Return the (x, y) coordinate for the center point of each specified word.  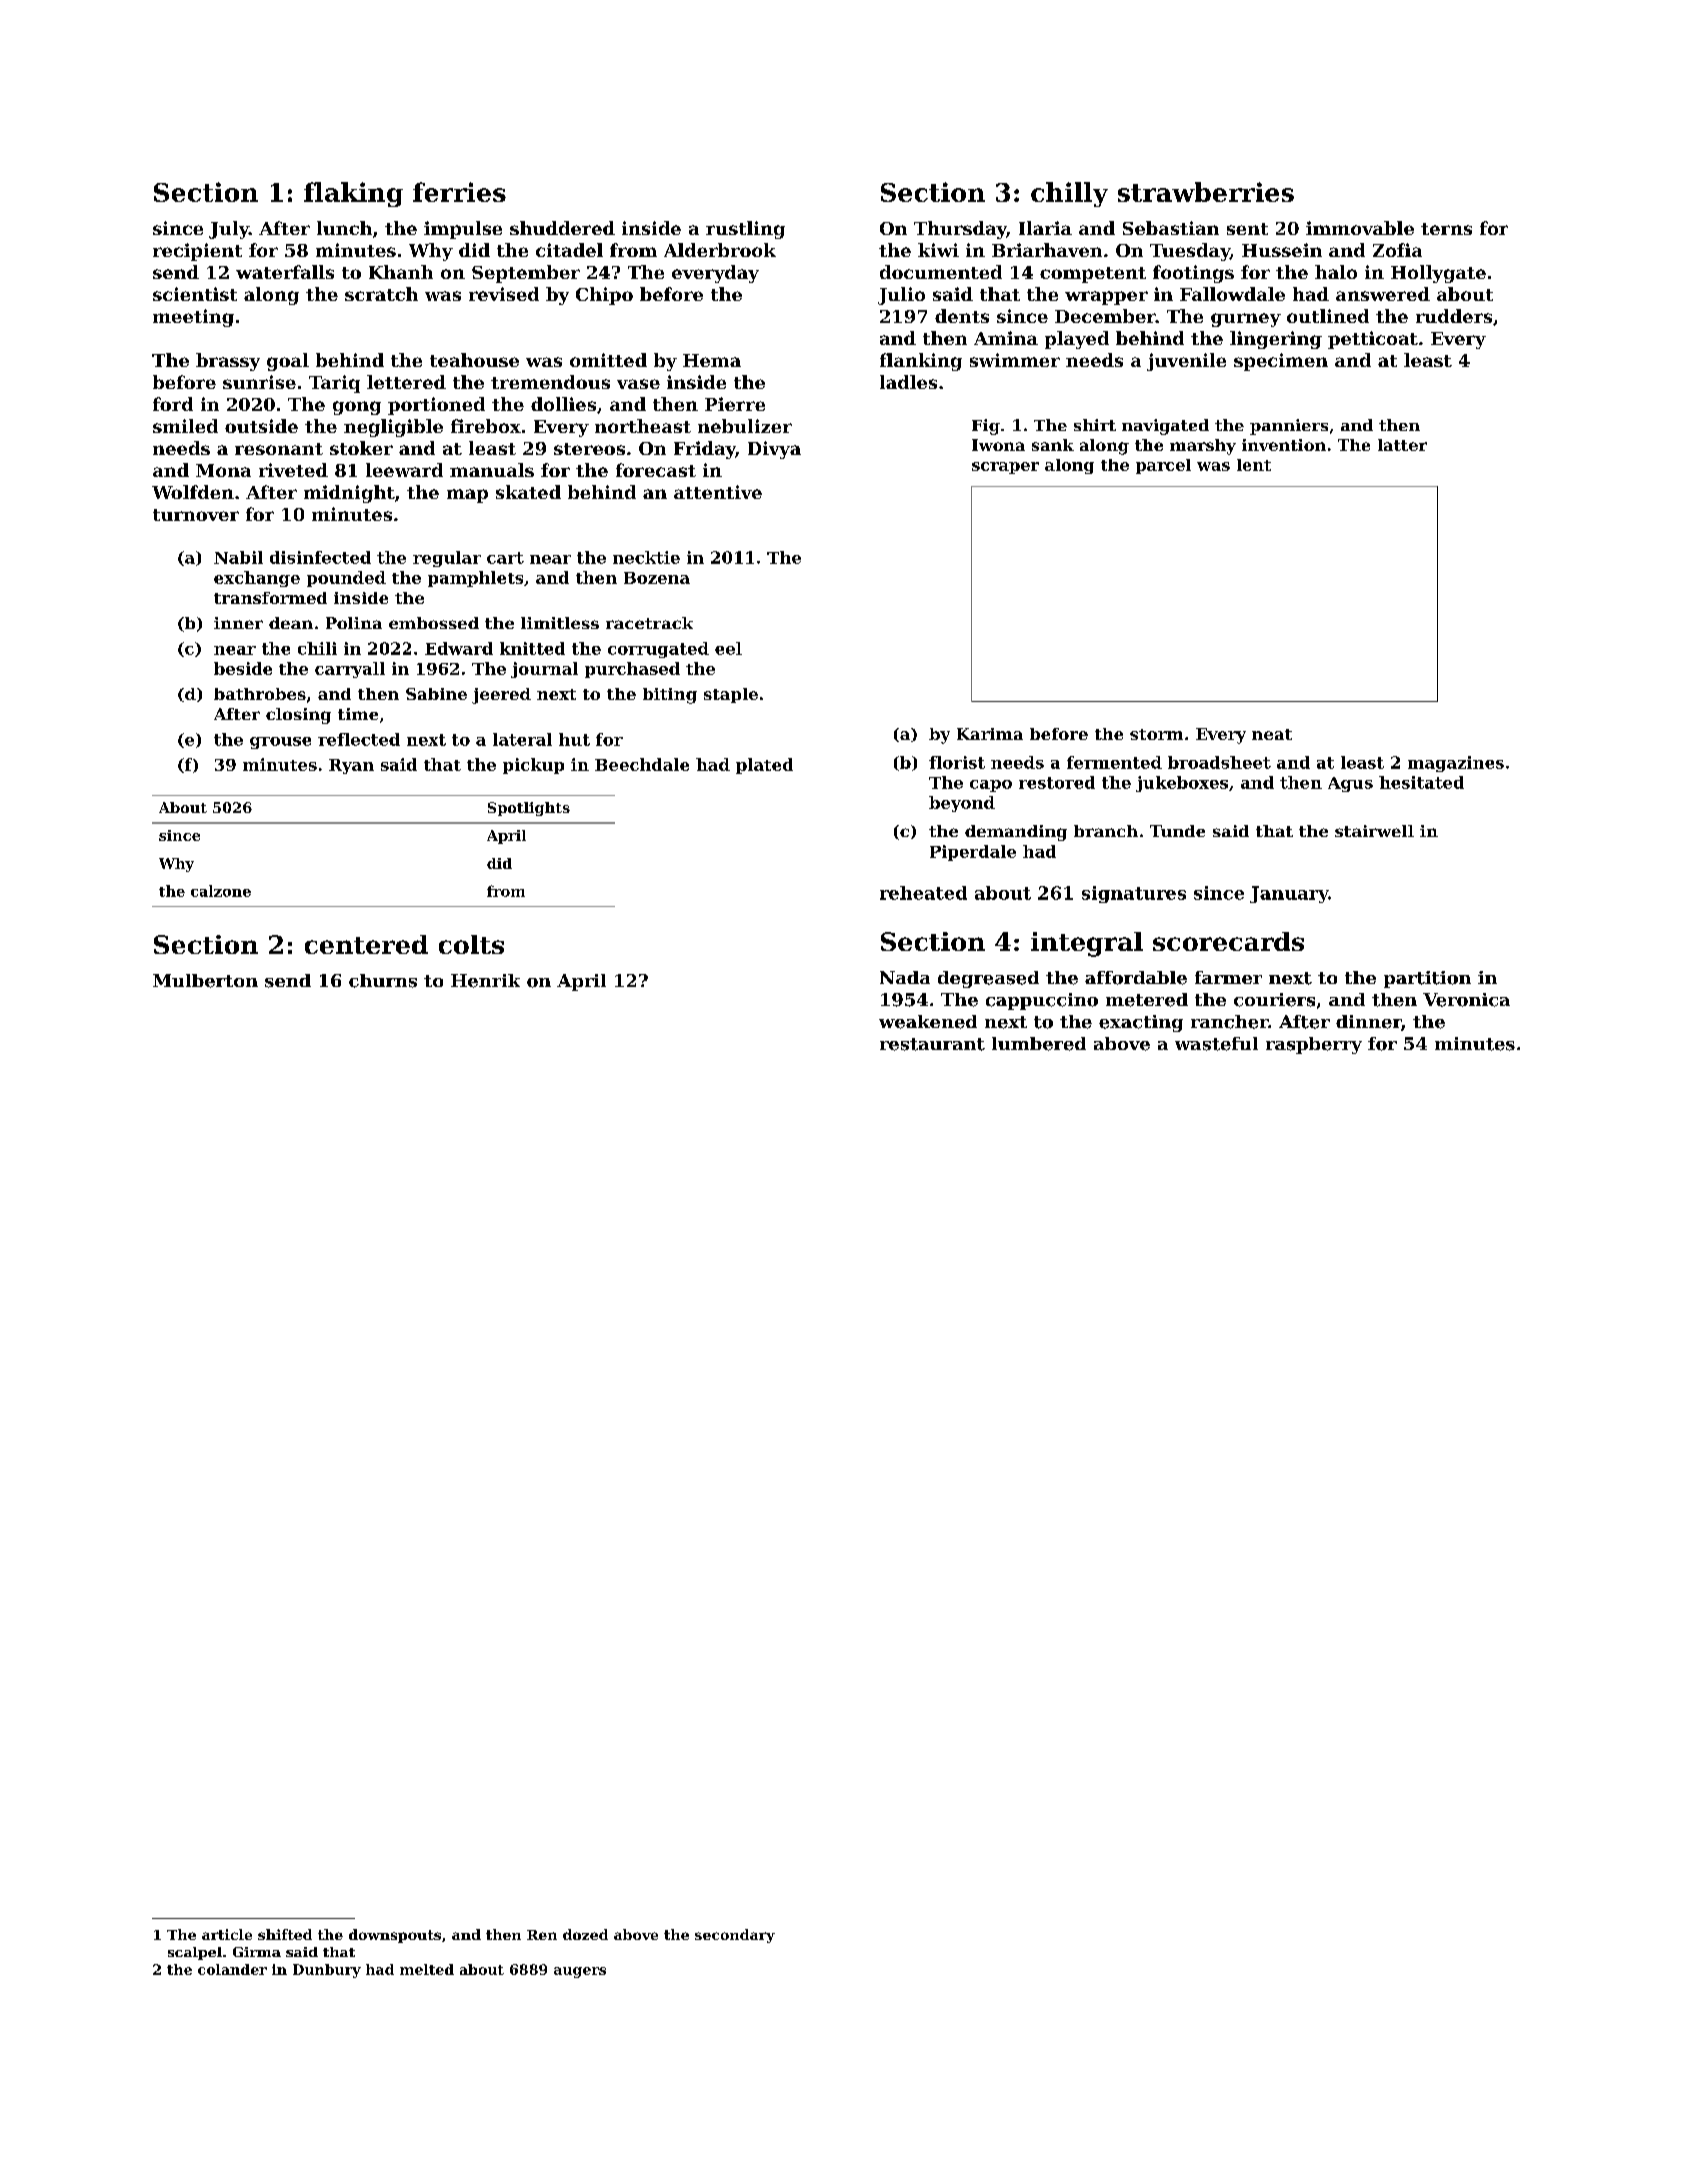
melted (427, 1969)
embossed (434, 623)
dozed (585, 1934)
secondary (735, 1936)
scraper (1005, 468)
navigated (1165, 427)
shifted (285, 1934)
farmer (1228, 977)
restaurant (932, 1044)
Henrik (485, 981)
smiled (185, 426)
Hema (712, 360)
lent (1254, 465)
